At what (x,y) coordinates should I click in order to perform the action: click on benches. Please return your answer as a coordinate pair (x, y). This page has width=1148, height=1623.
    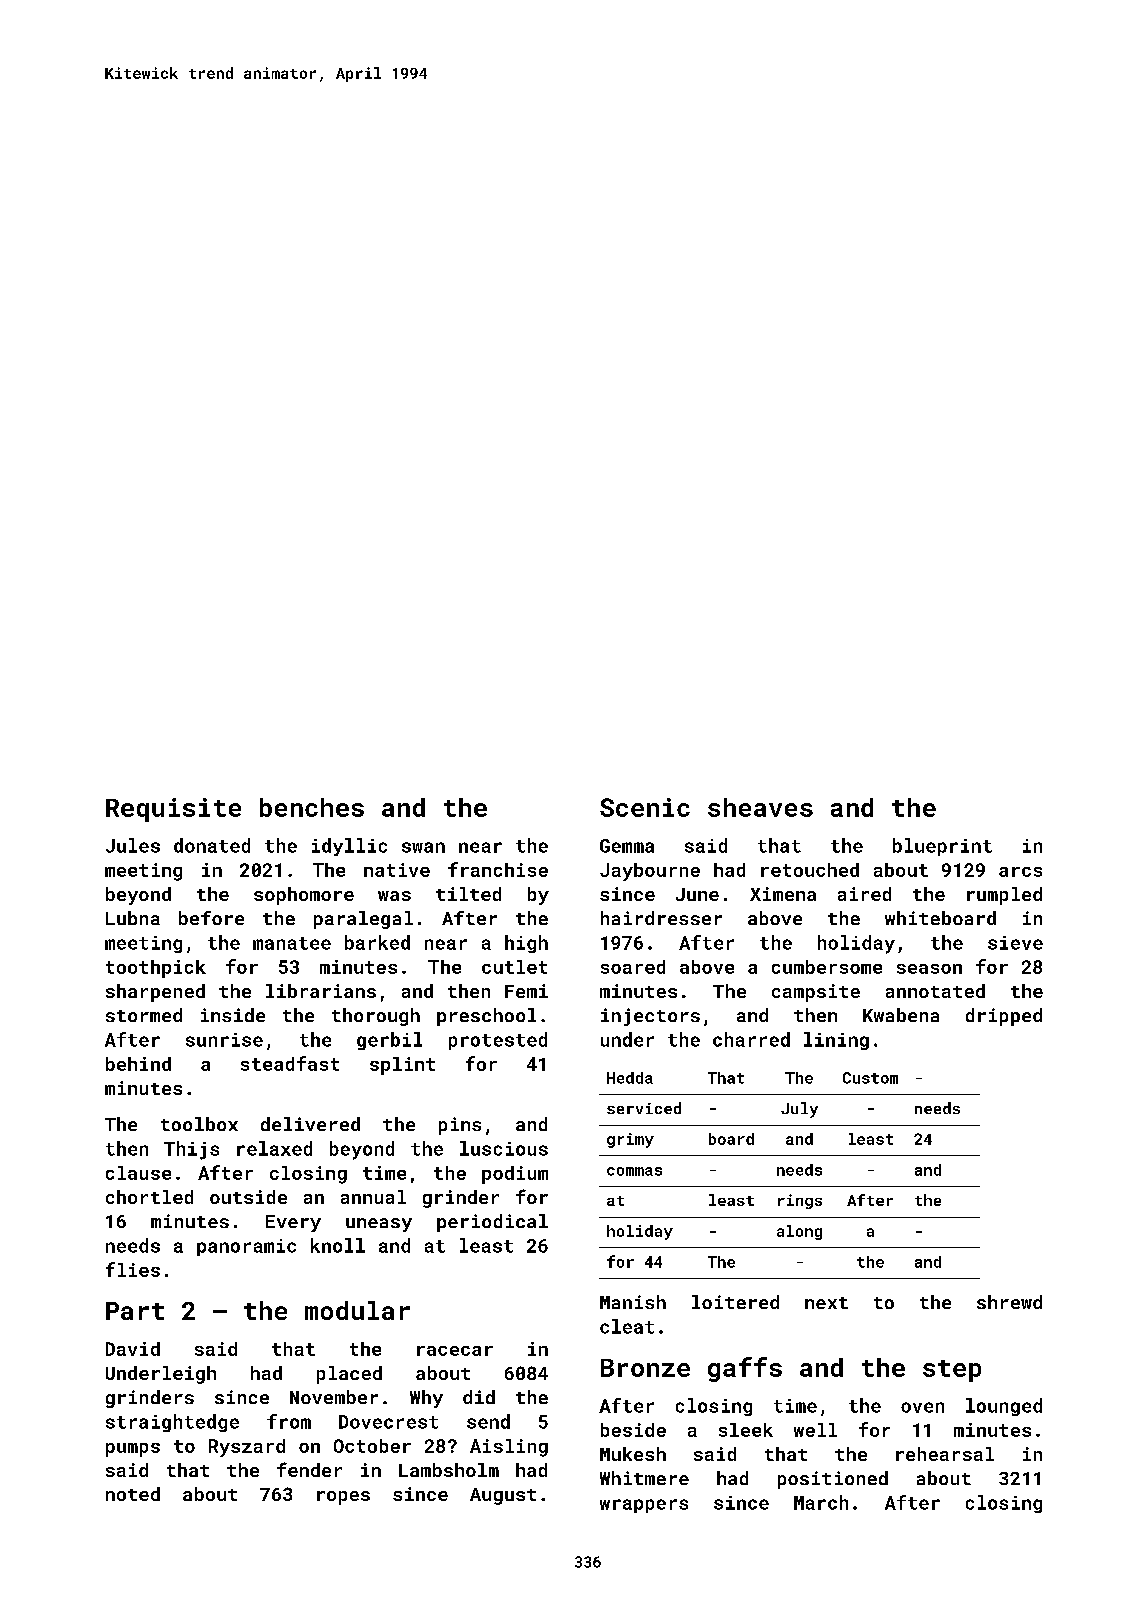
    Looking at the image, I should click on (312, 807).
